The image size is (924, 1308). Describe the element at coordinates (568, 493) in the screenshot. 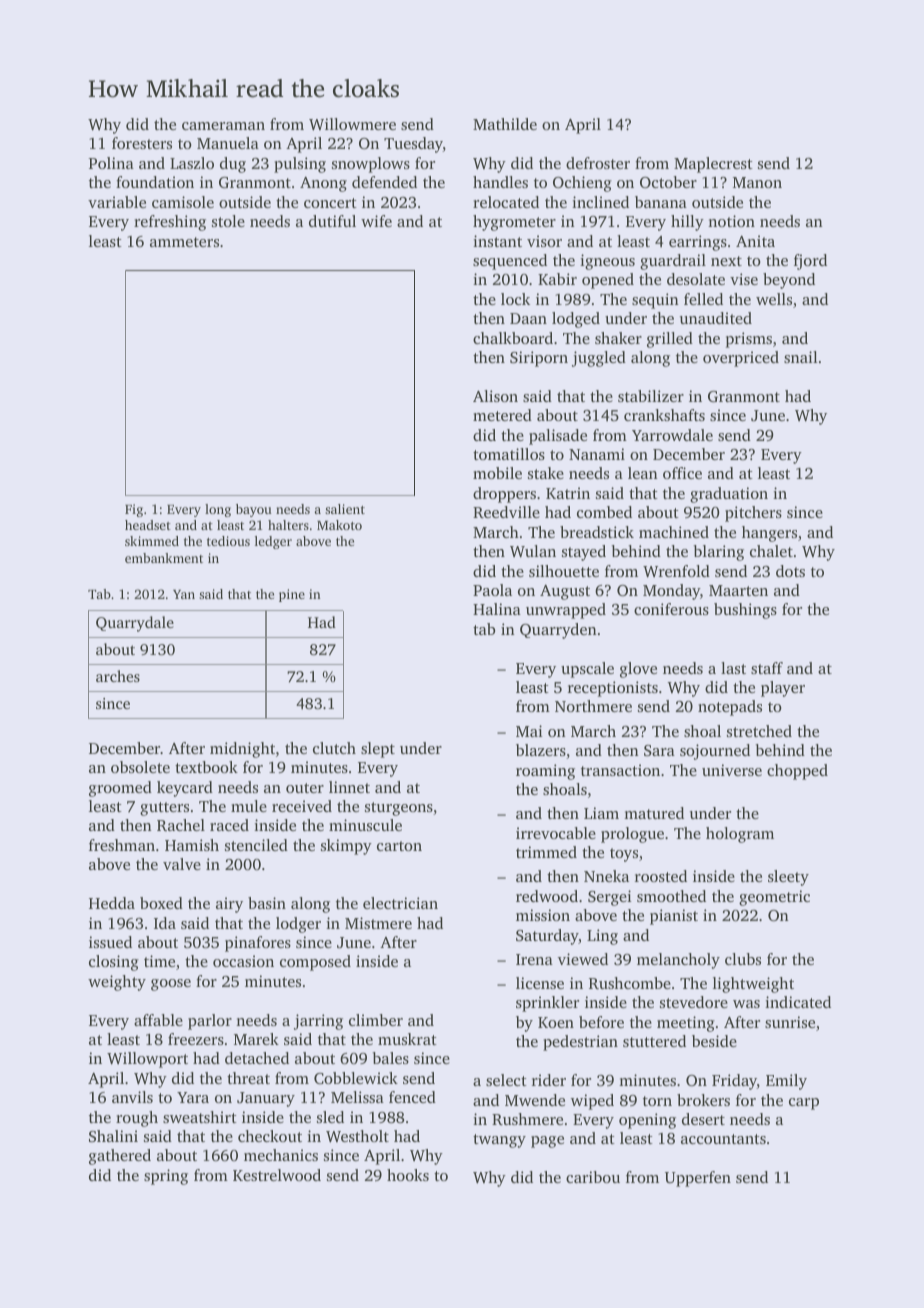

I see `Katrin` at that location.
